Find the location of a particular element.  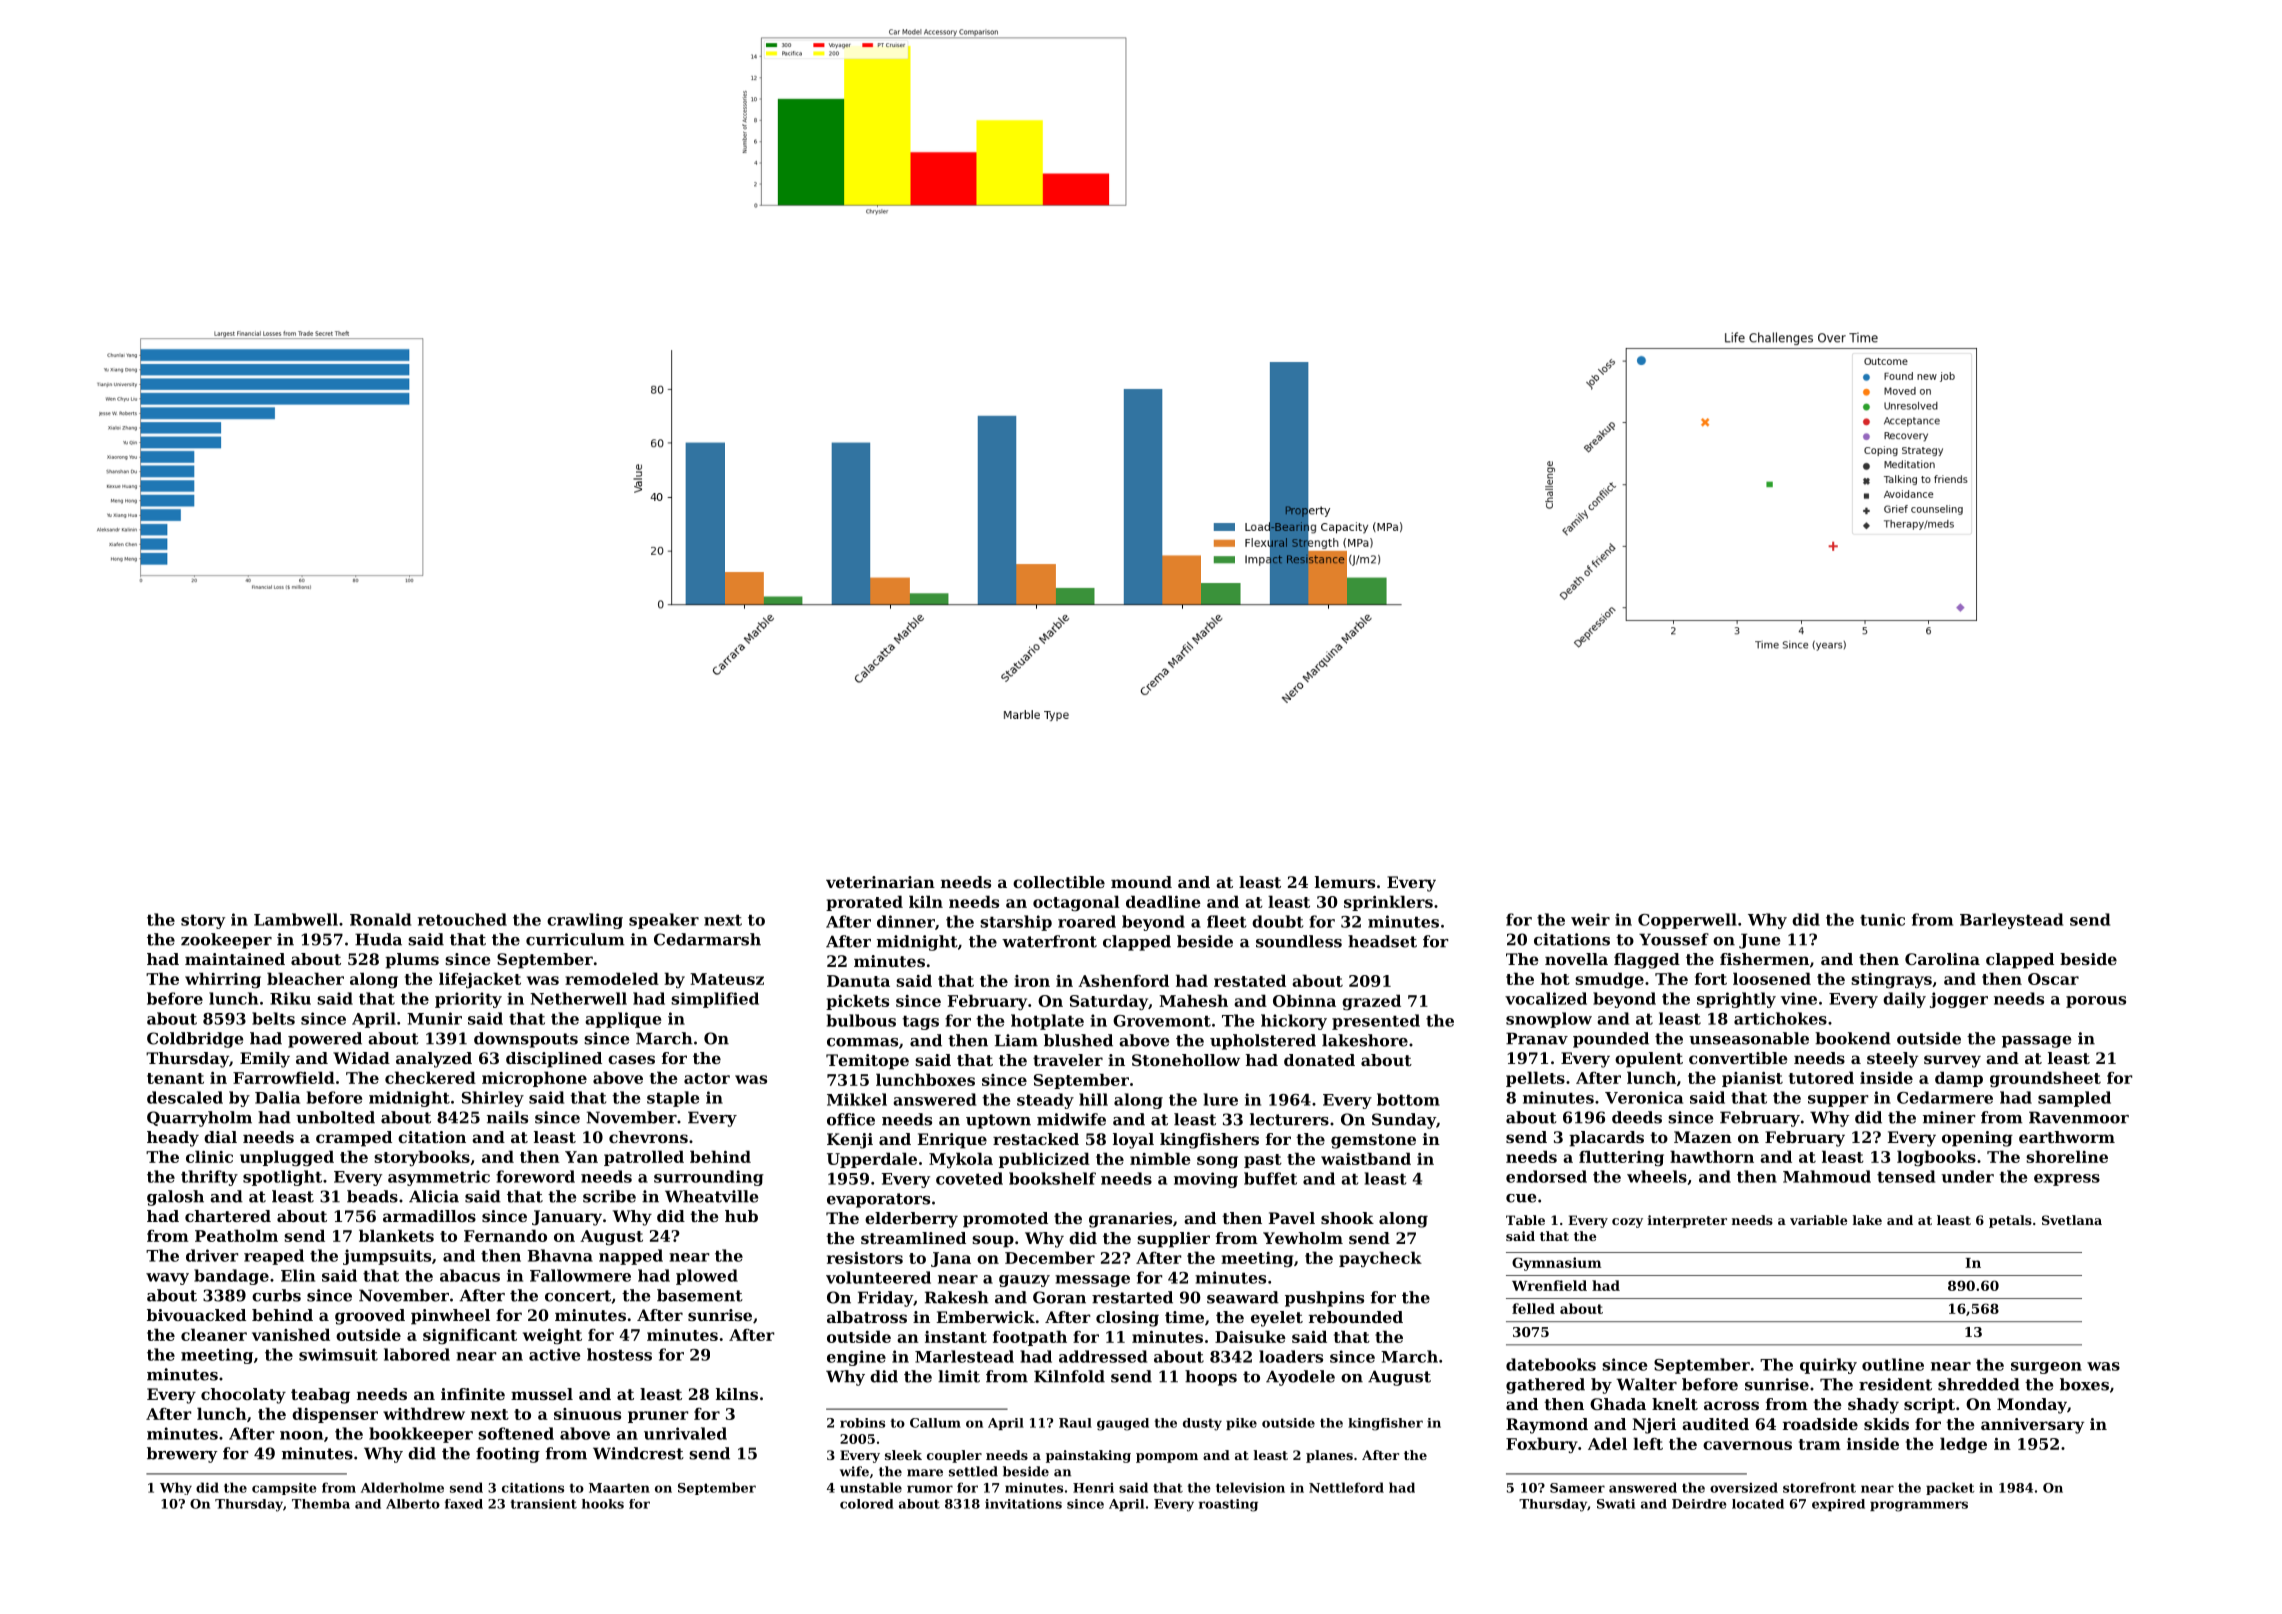

sleek is located at coordinates (903, 1455).
